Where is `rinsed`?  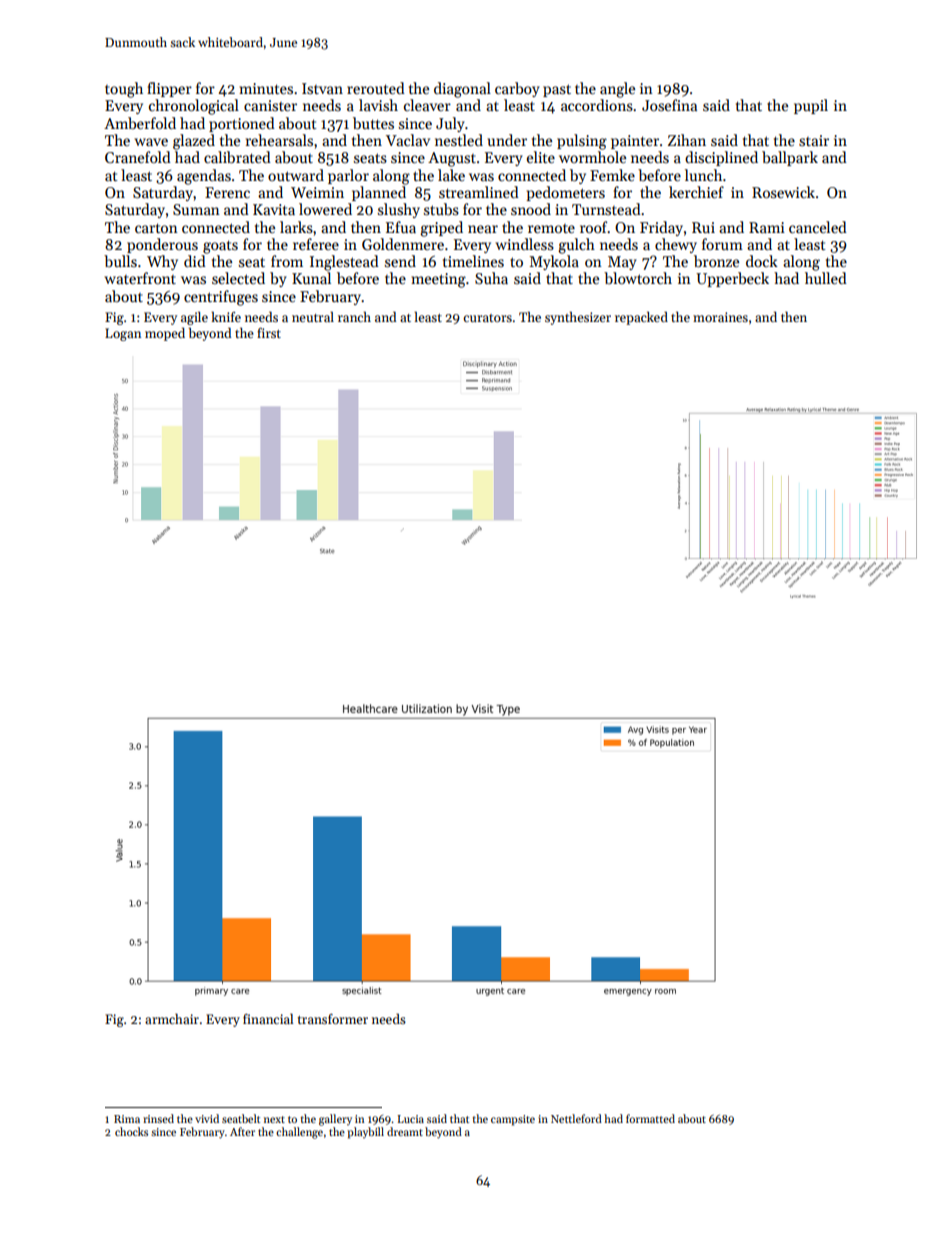
rinsed is located at coordinates (158, 1118).
